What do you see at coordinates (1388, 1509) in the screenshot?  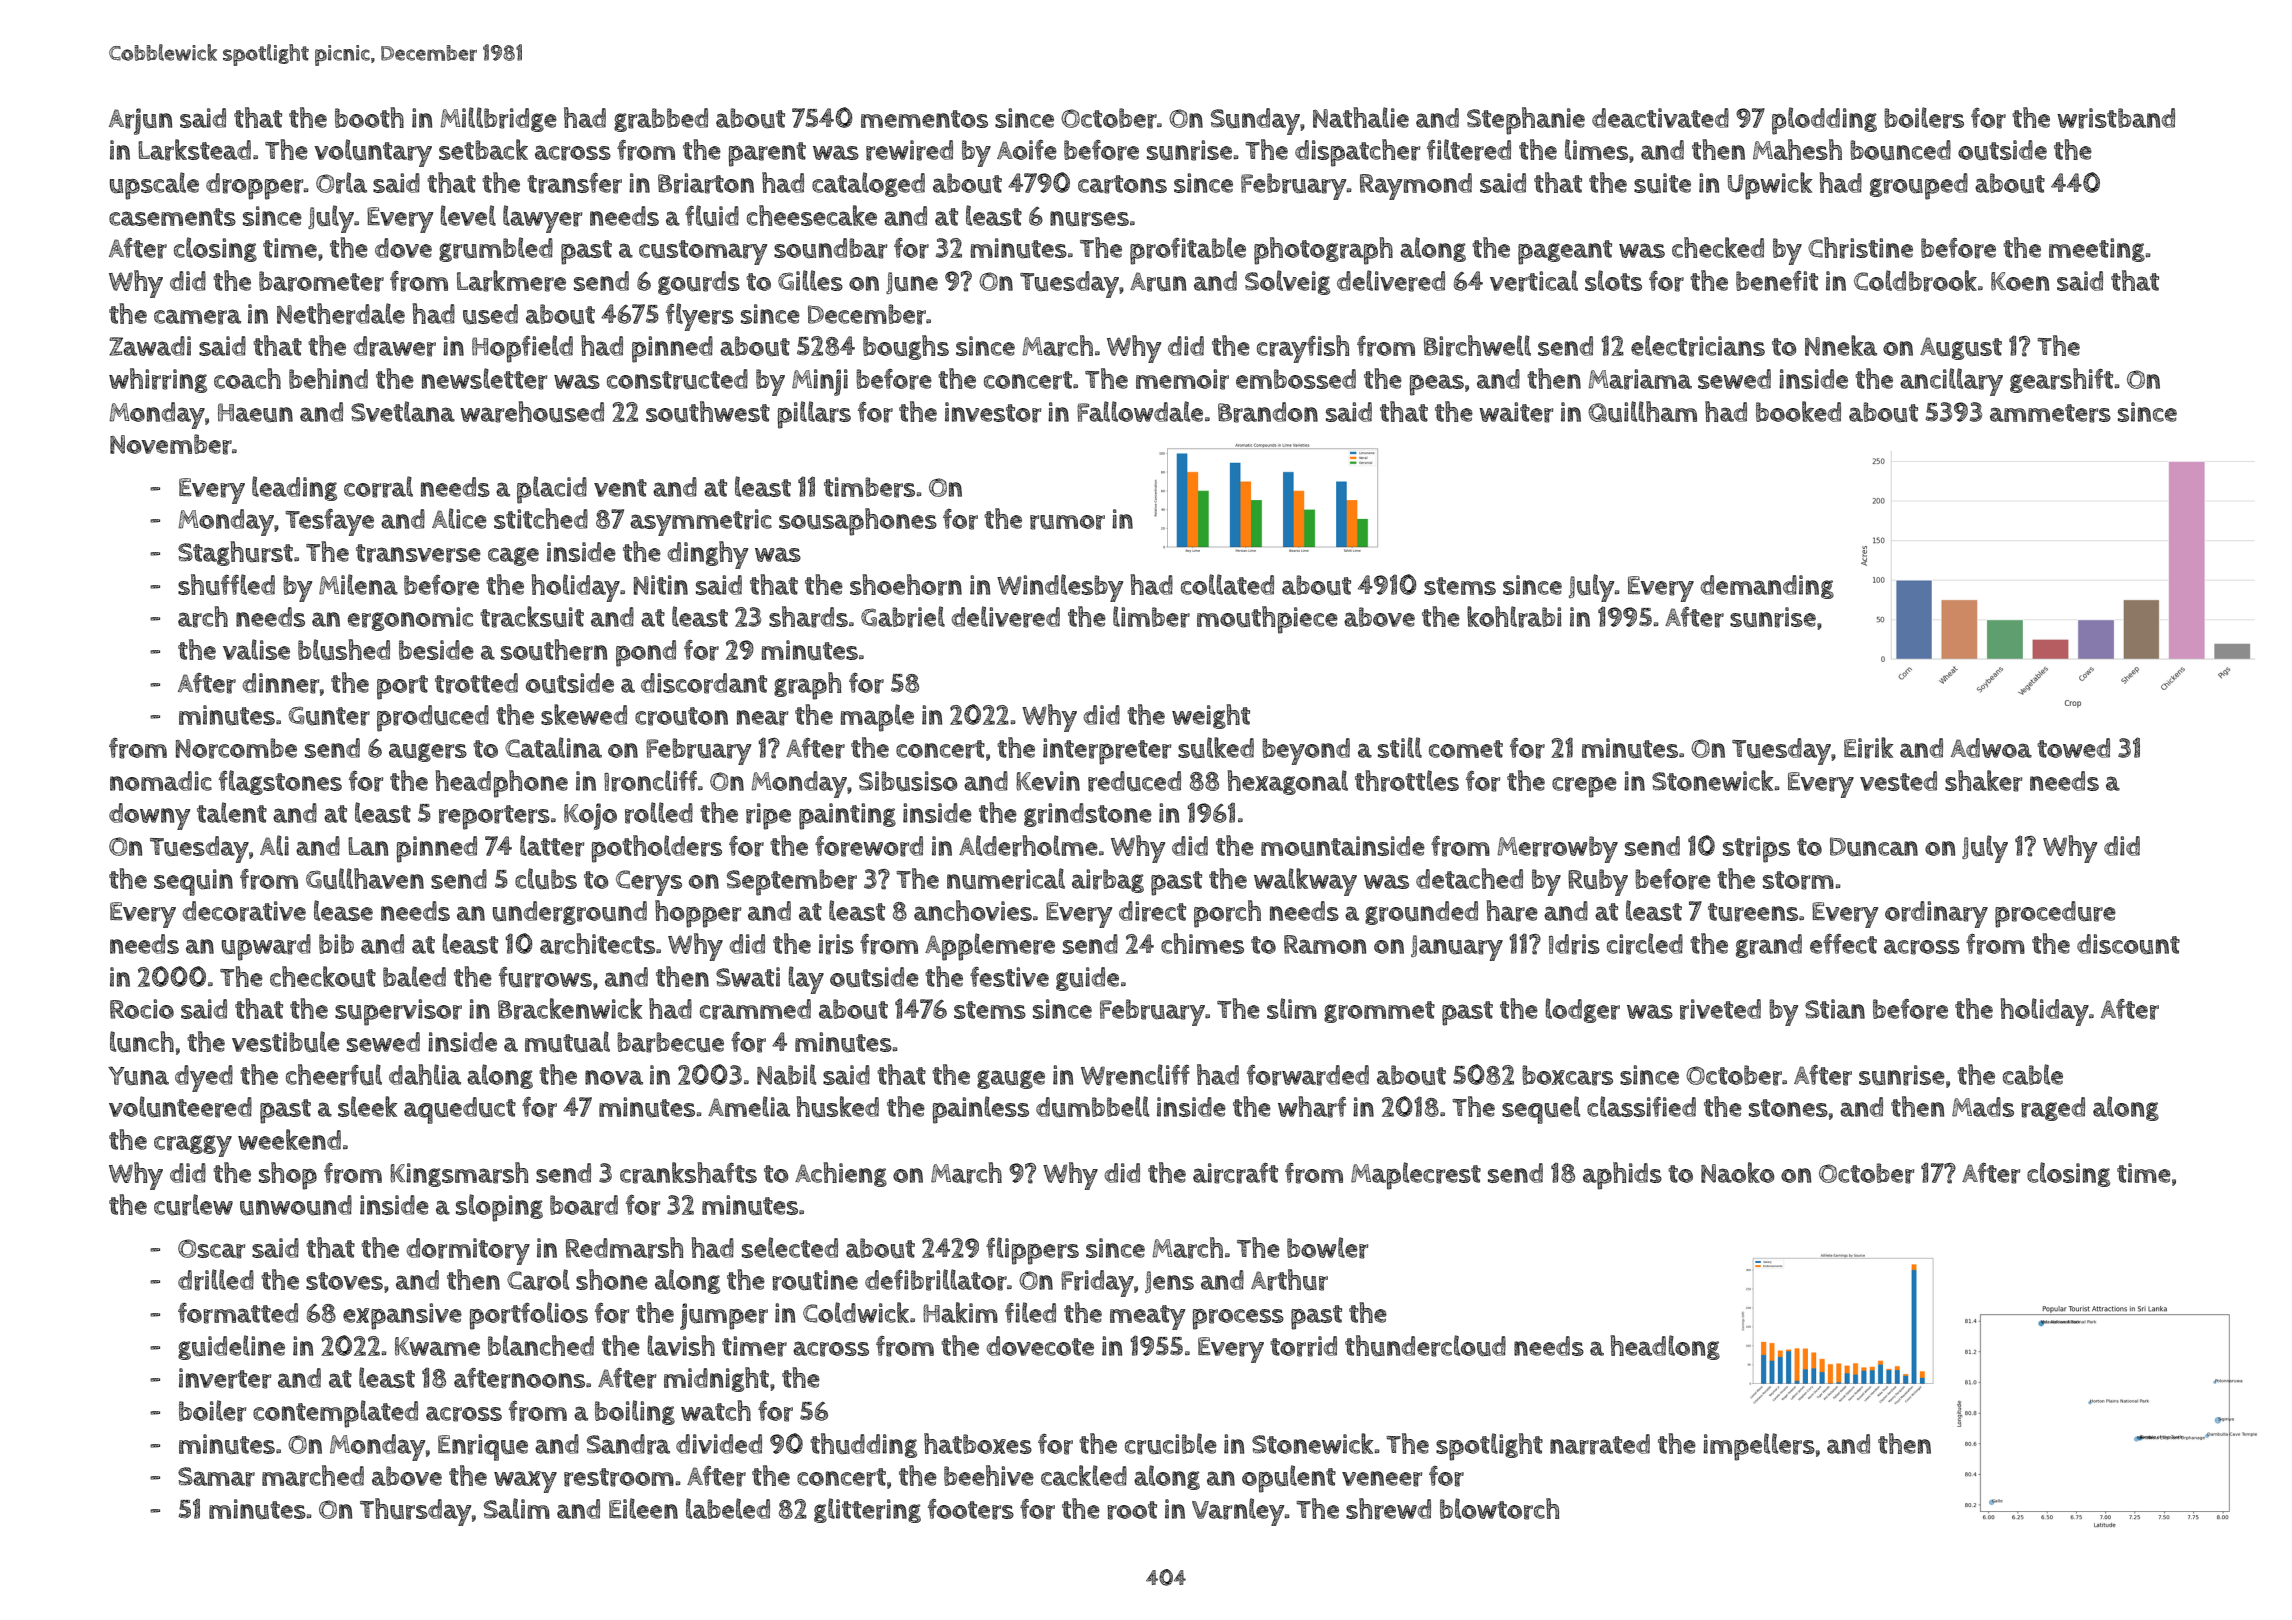 I see `shrewd` at bounding box center [1388, 1509].
